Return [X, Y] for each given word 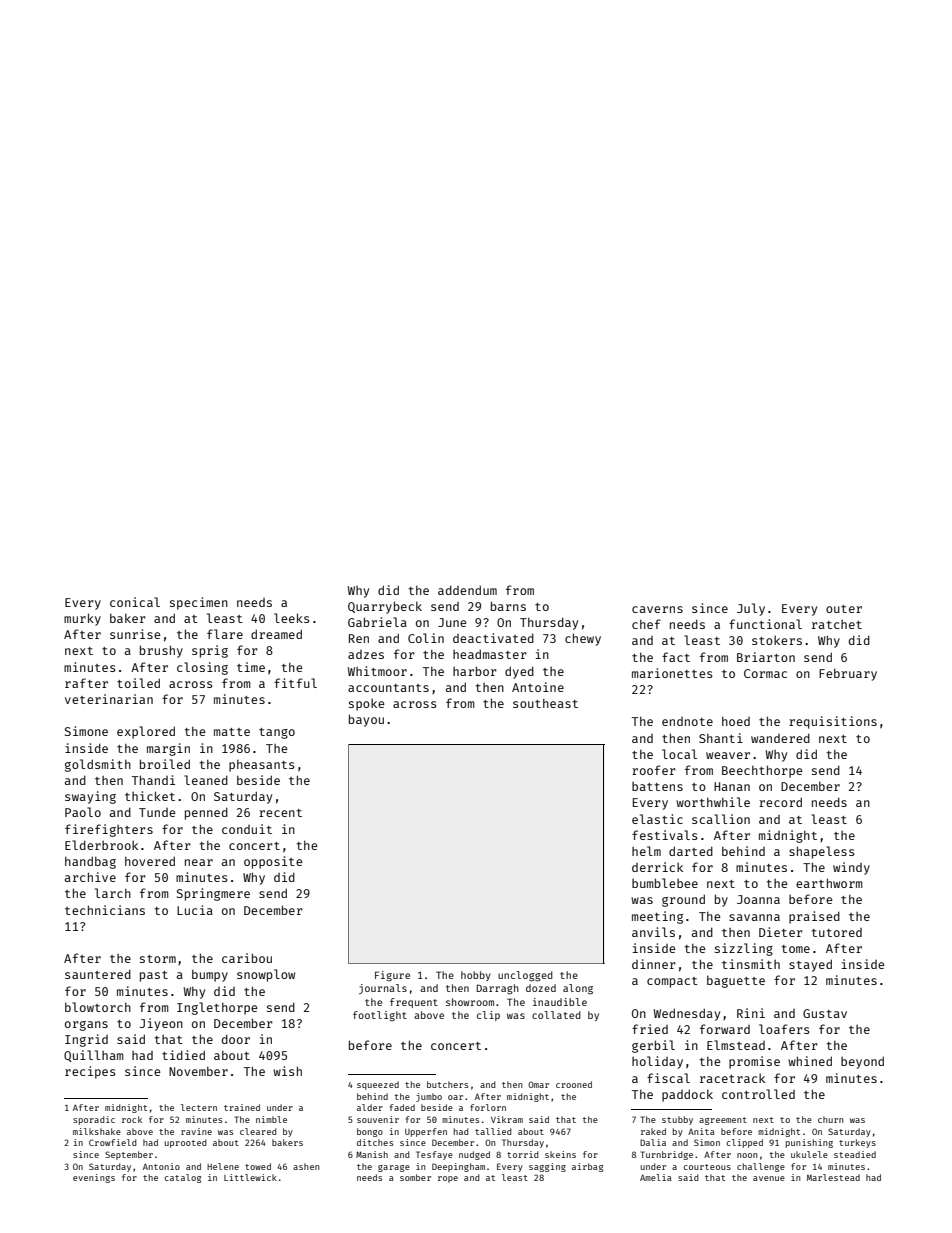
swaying [90, 797]
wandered [780, 738]
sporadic [94, 1120]
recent [280, 813]
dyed [519, 672]
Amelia [656, 1177]
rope [448, 1179]
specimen [199, 603]
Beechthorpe [762, 771]
